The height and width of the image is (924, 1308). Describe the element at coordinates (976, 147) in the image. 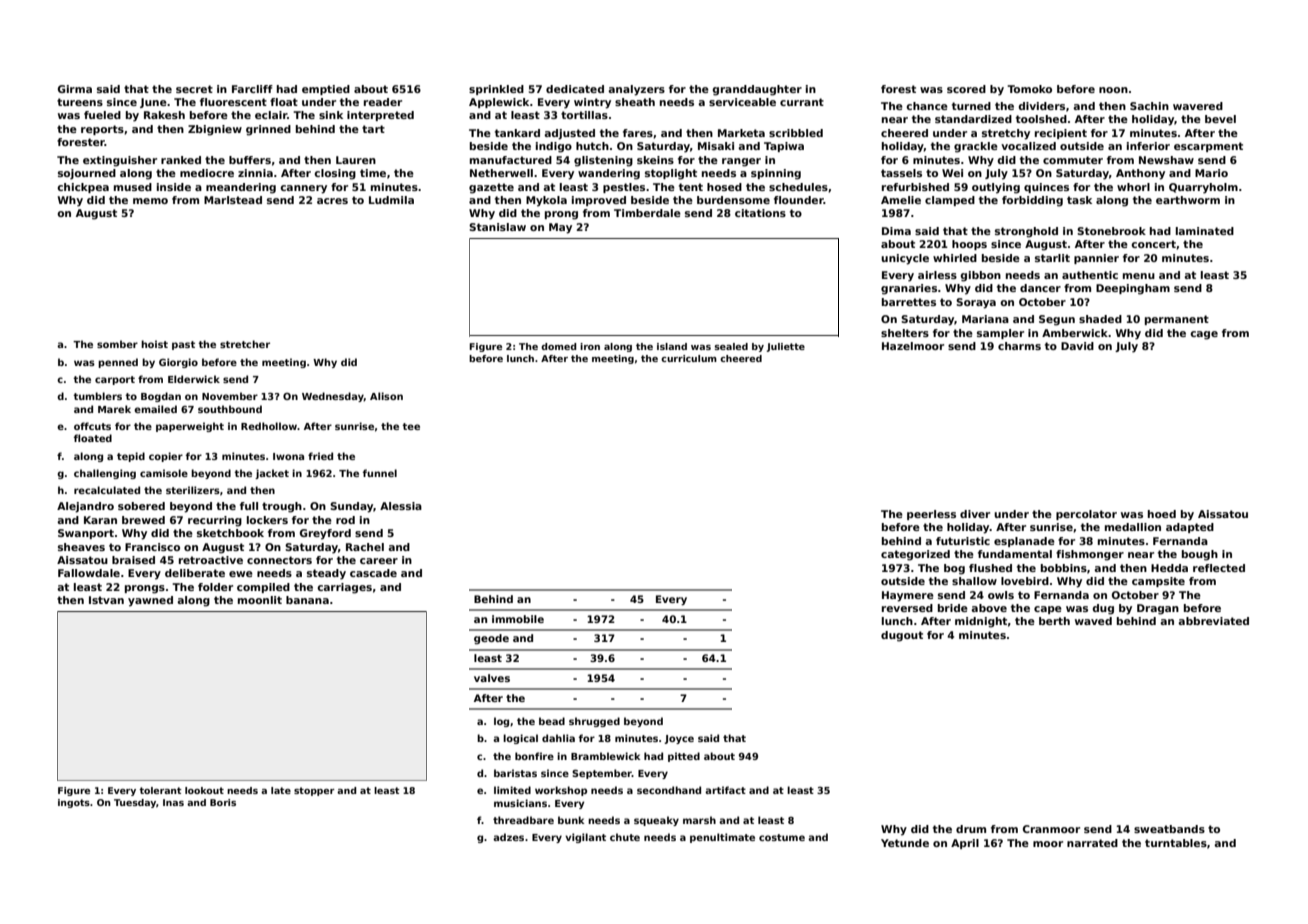

I see `grackle` at that location.
